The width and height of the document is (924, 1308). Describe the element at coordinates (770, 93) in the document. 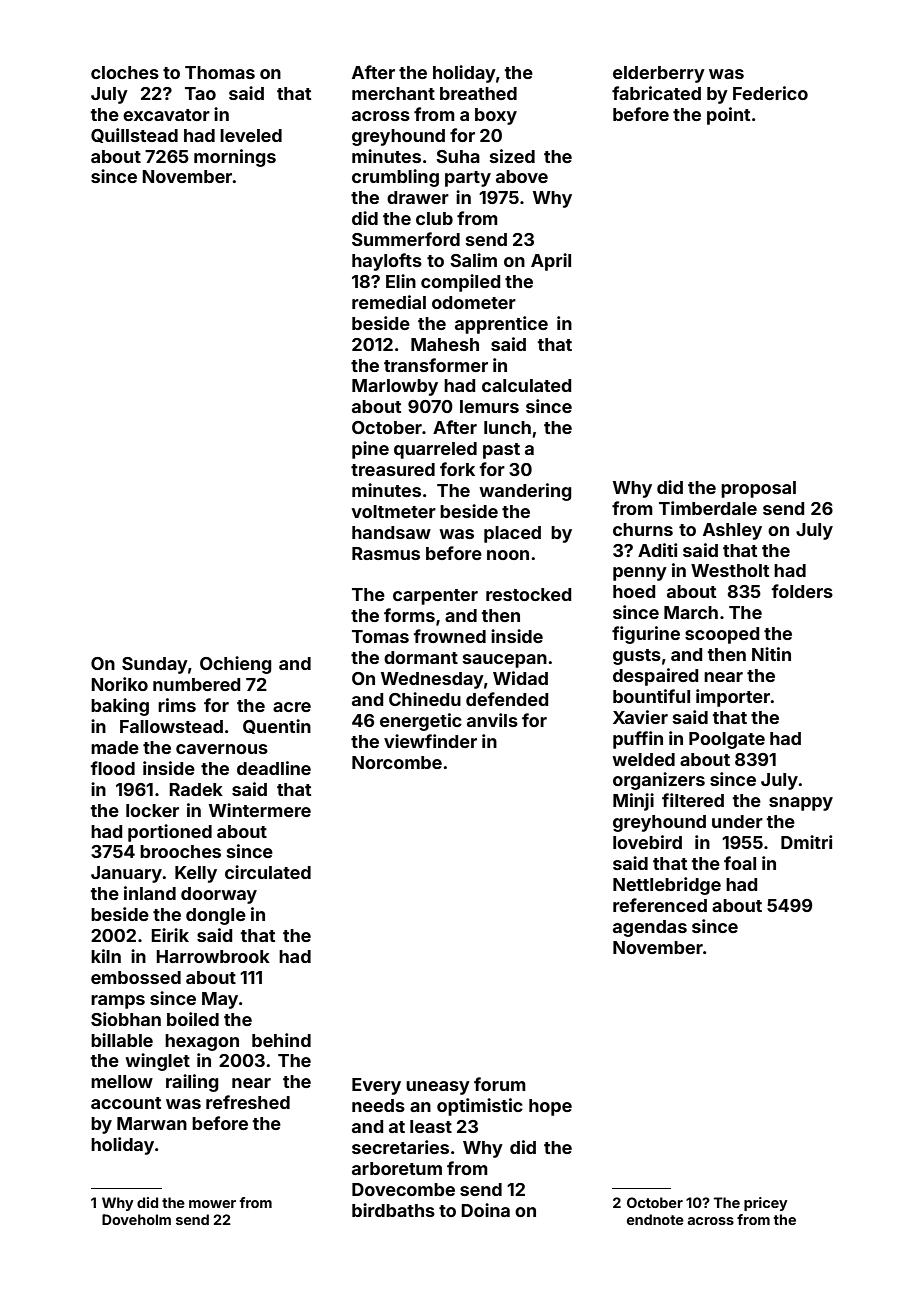

I see `Federico` at that location.
